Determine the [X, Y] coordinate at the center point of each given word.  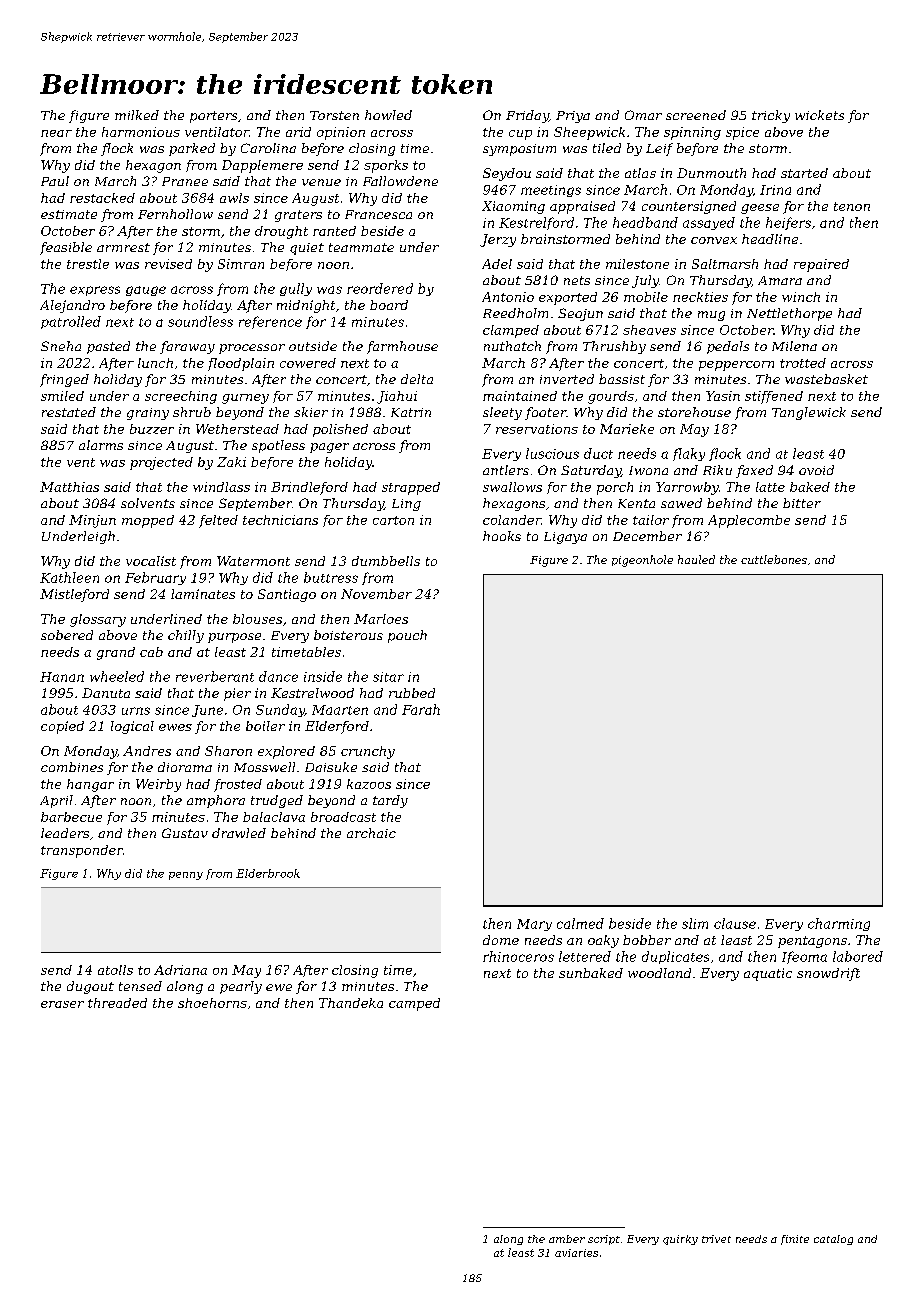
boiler [265, 726]
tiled [607, 148]
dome [501, 940]
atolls [115, 970]
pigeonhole [642, 561]
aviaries [576, 1253]
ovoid [816, 470]
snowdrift [828, 974]
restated [69, 412]
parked [192, 149]
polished [340, 430]
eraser [62, 1004]
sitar [388, 677]
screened [696, 115]
